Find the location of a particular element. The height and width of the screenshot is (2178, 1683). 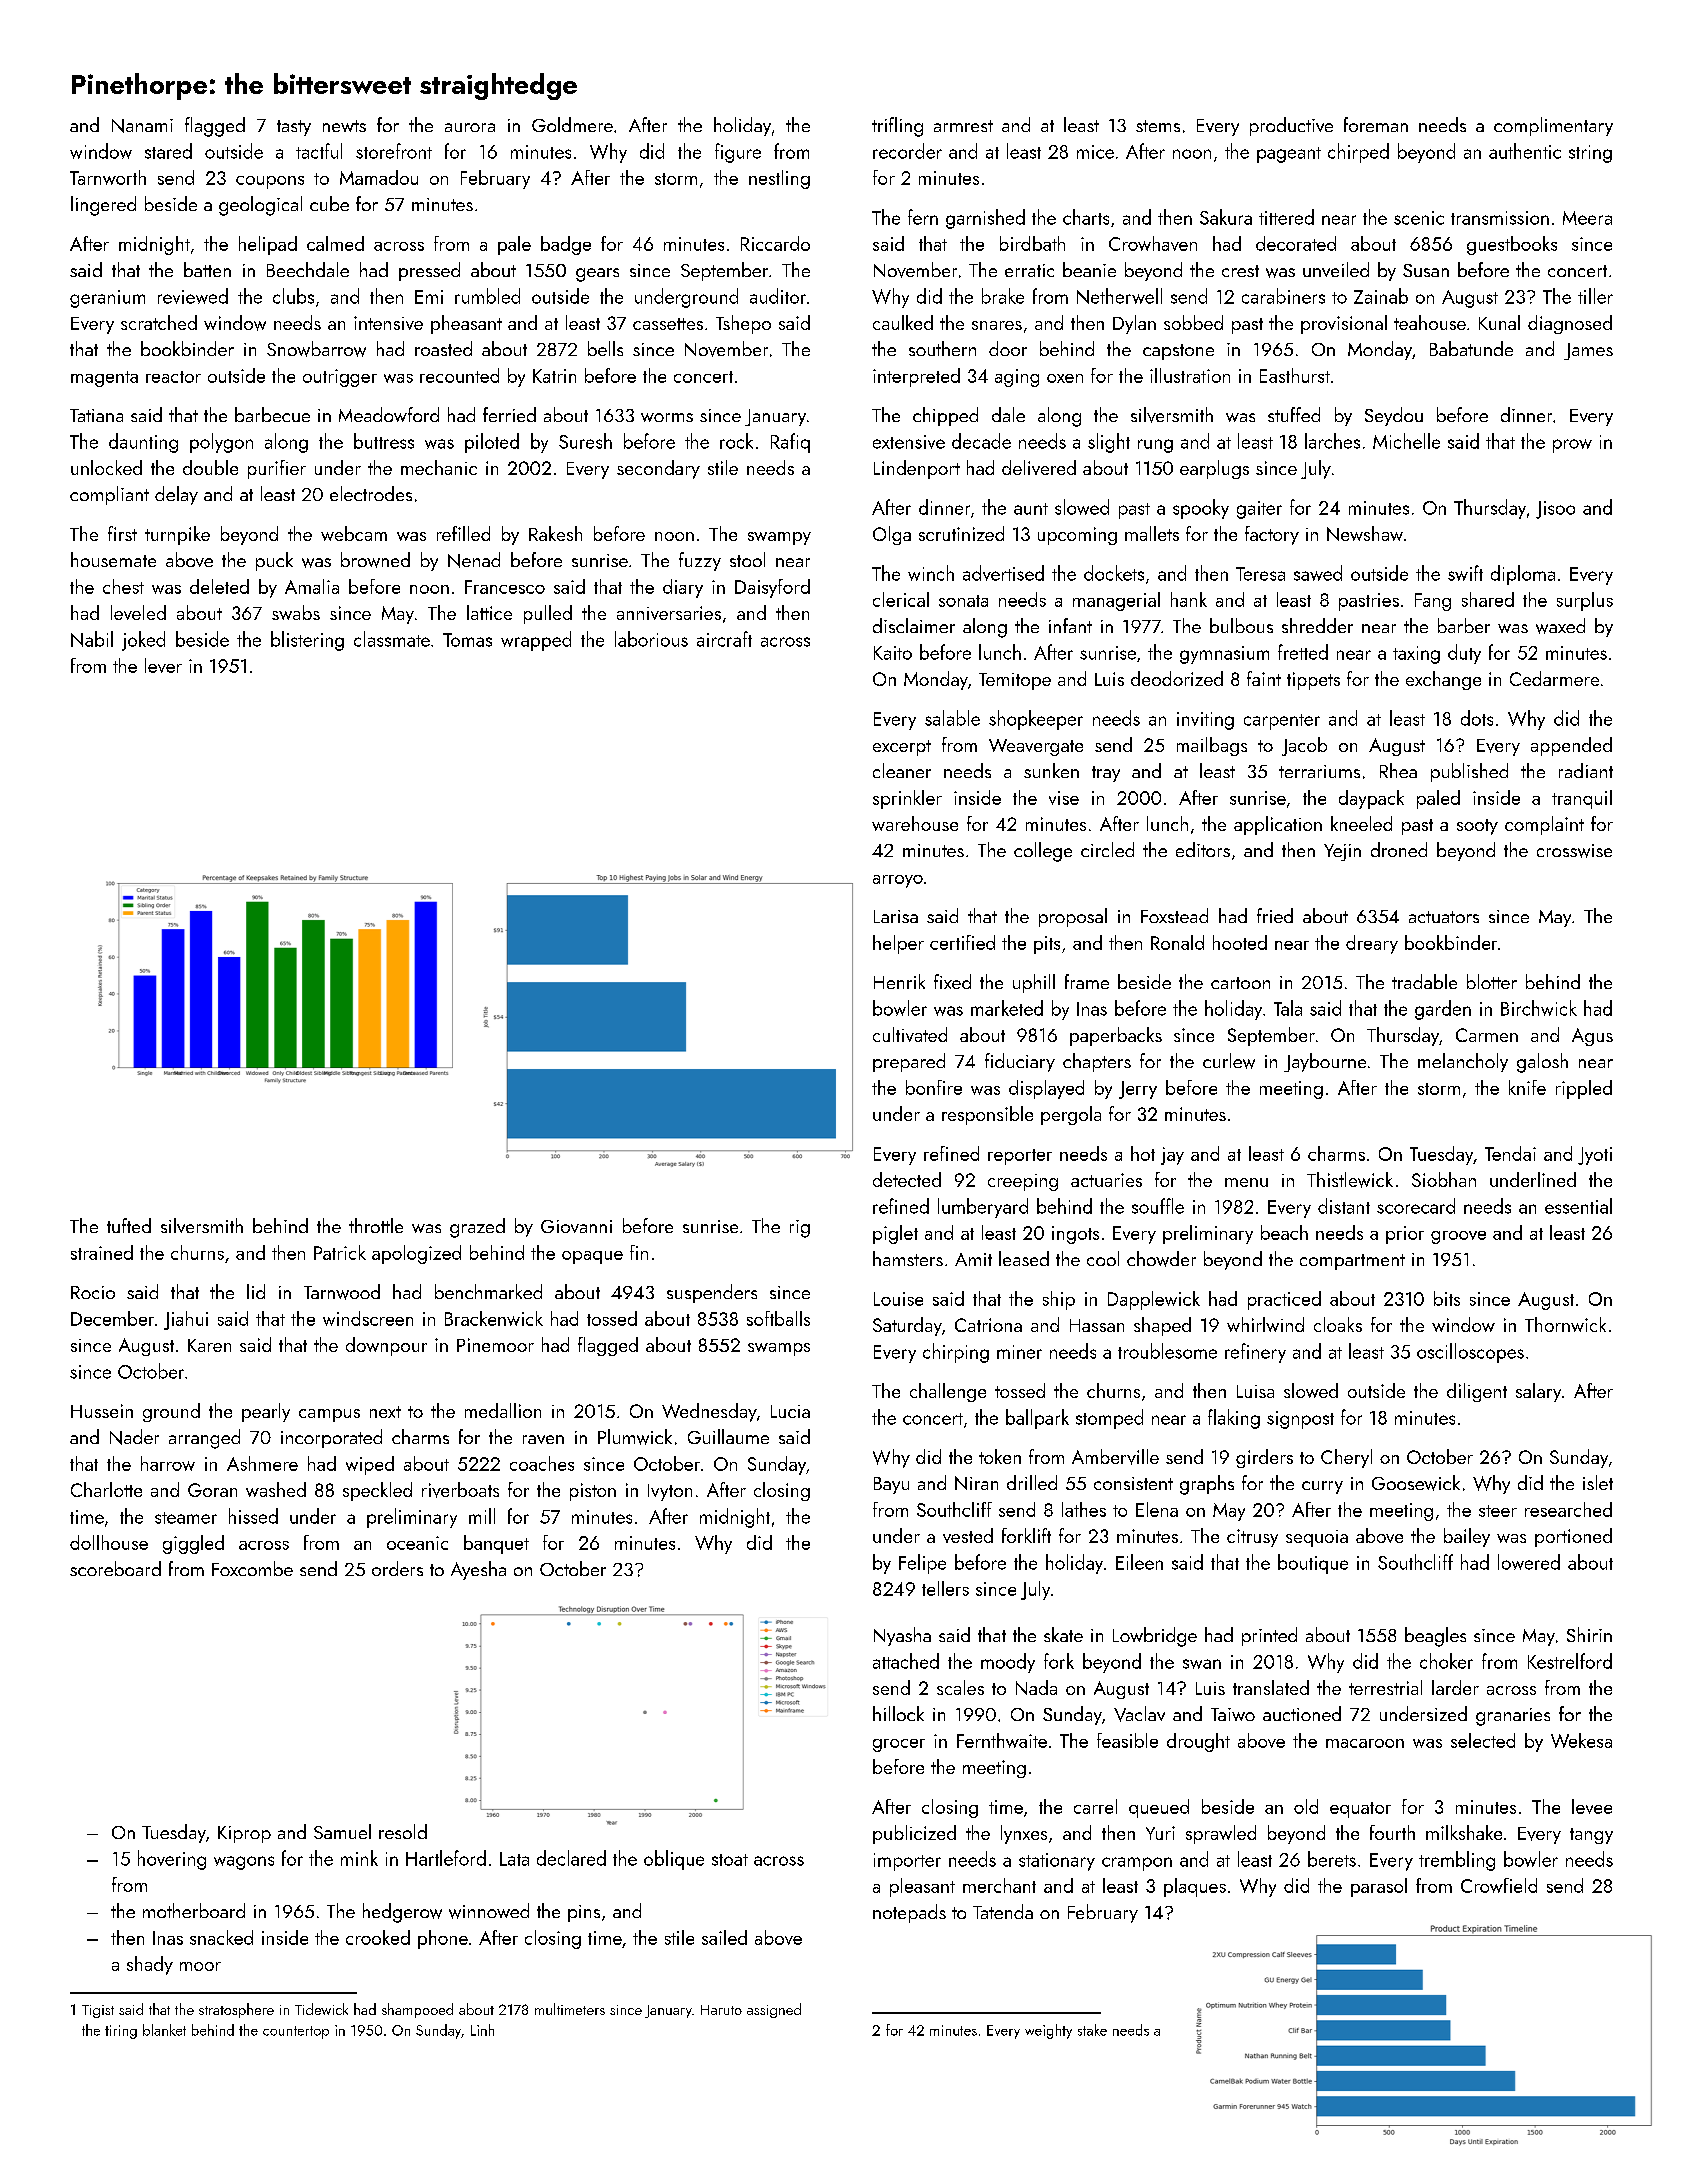

slight is located at coordinates (1109, 443).
